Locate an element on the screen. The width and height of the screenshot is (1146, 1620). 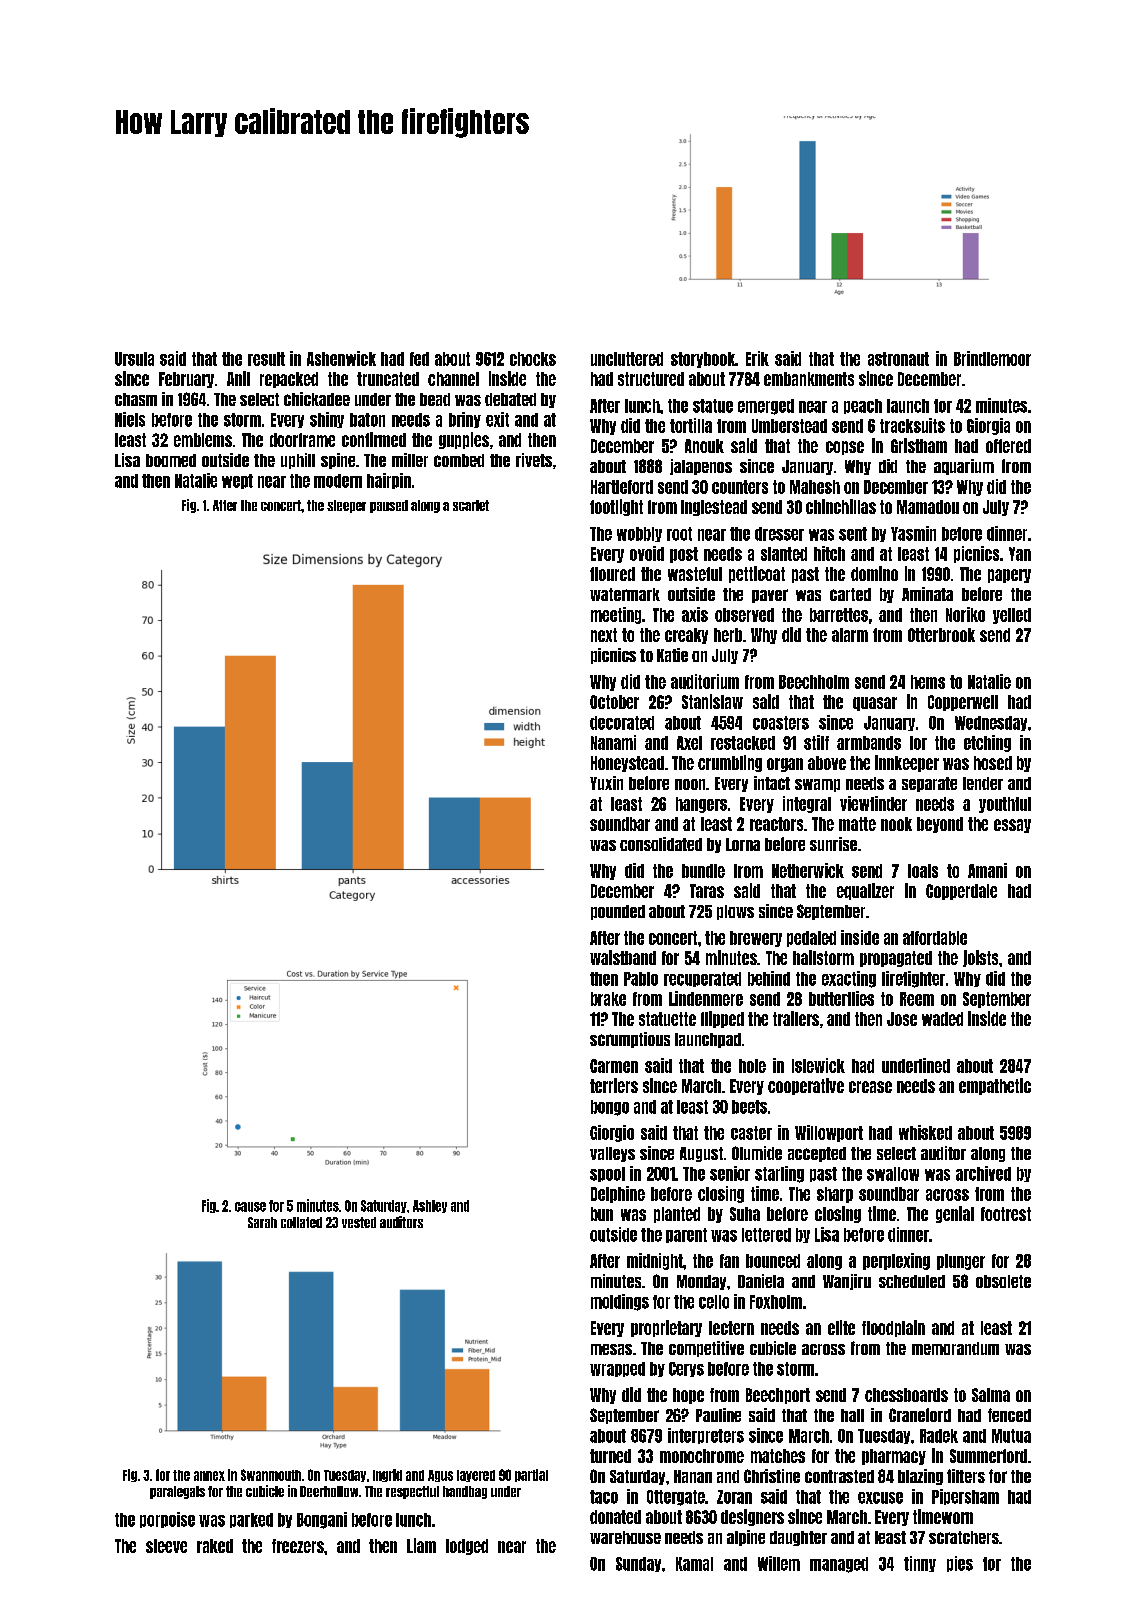
uncluttered is located at coordinates (627, 359).
